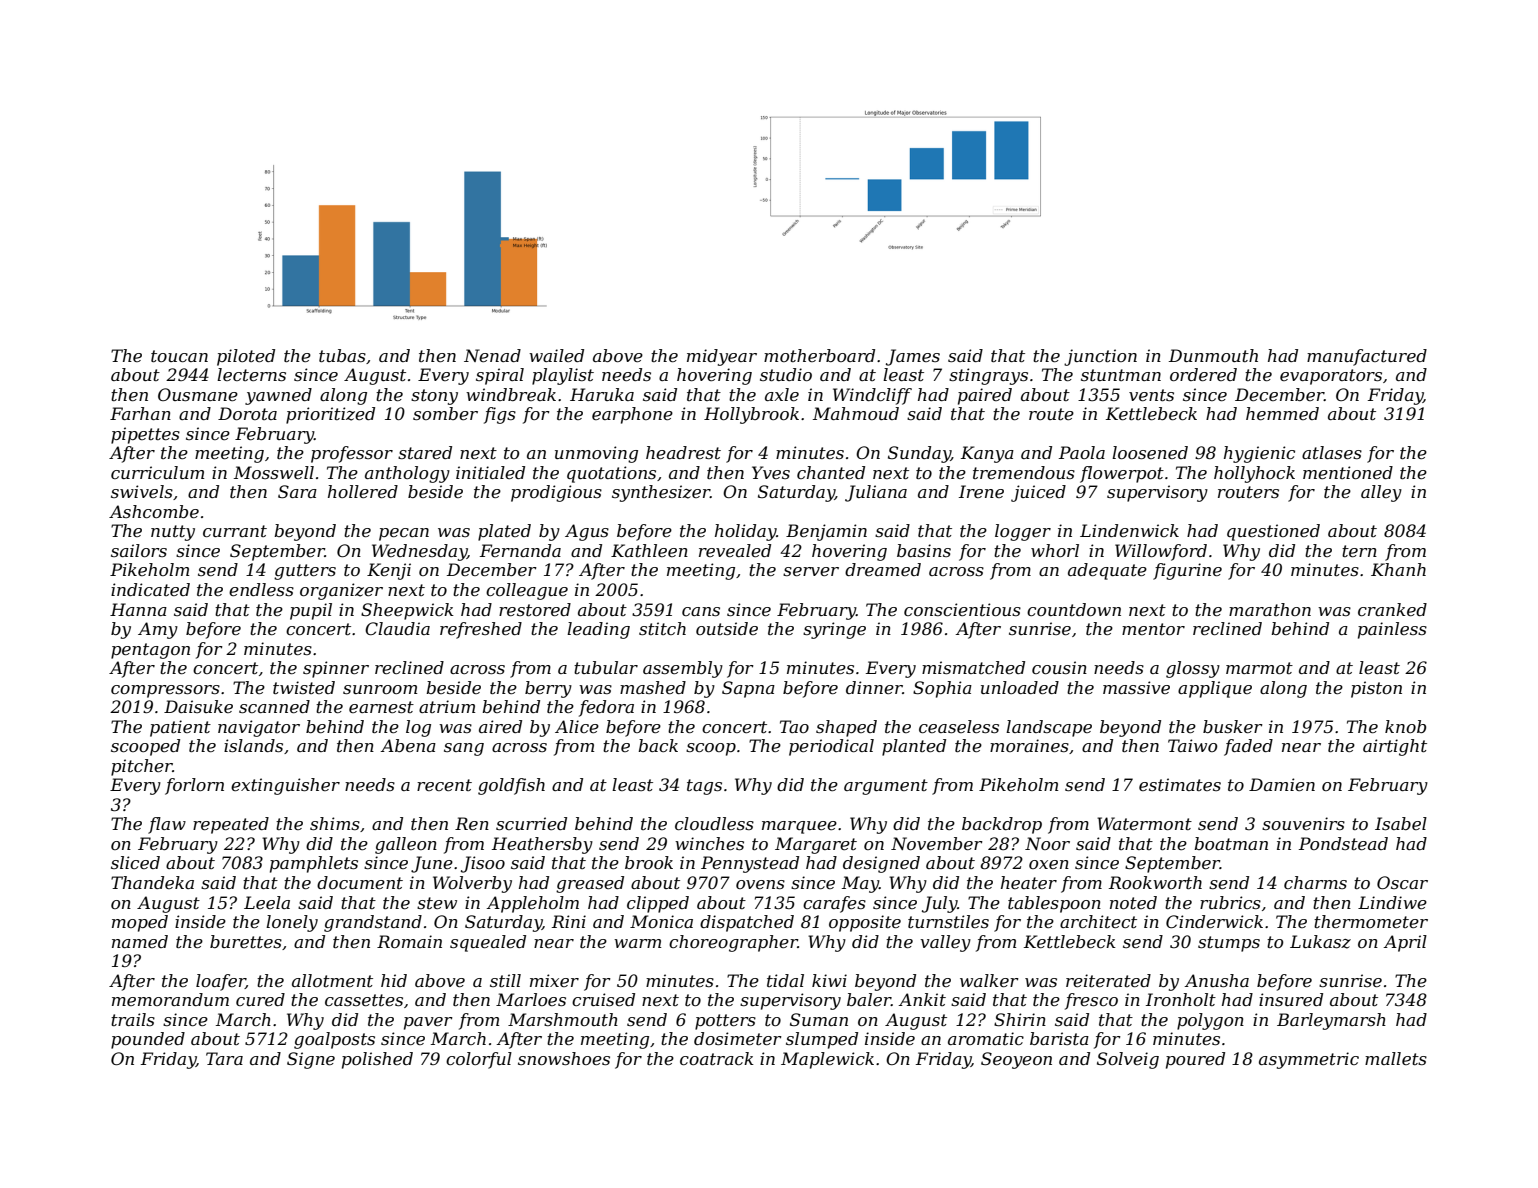  What do you see at coordinates (747, 923) in the screenshot?
I see `dispatched` at bounding box center [747, 923].
